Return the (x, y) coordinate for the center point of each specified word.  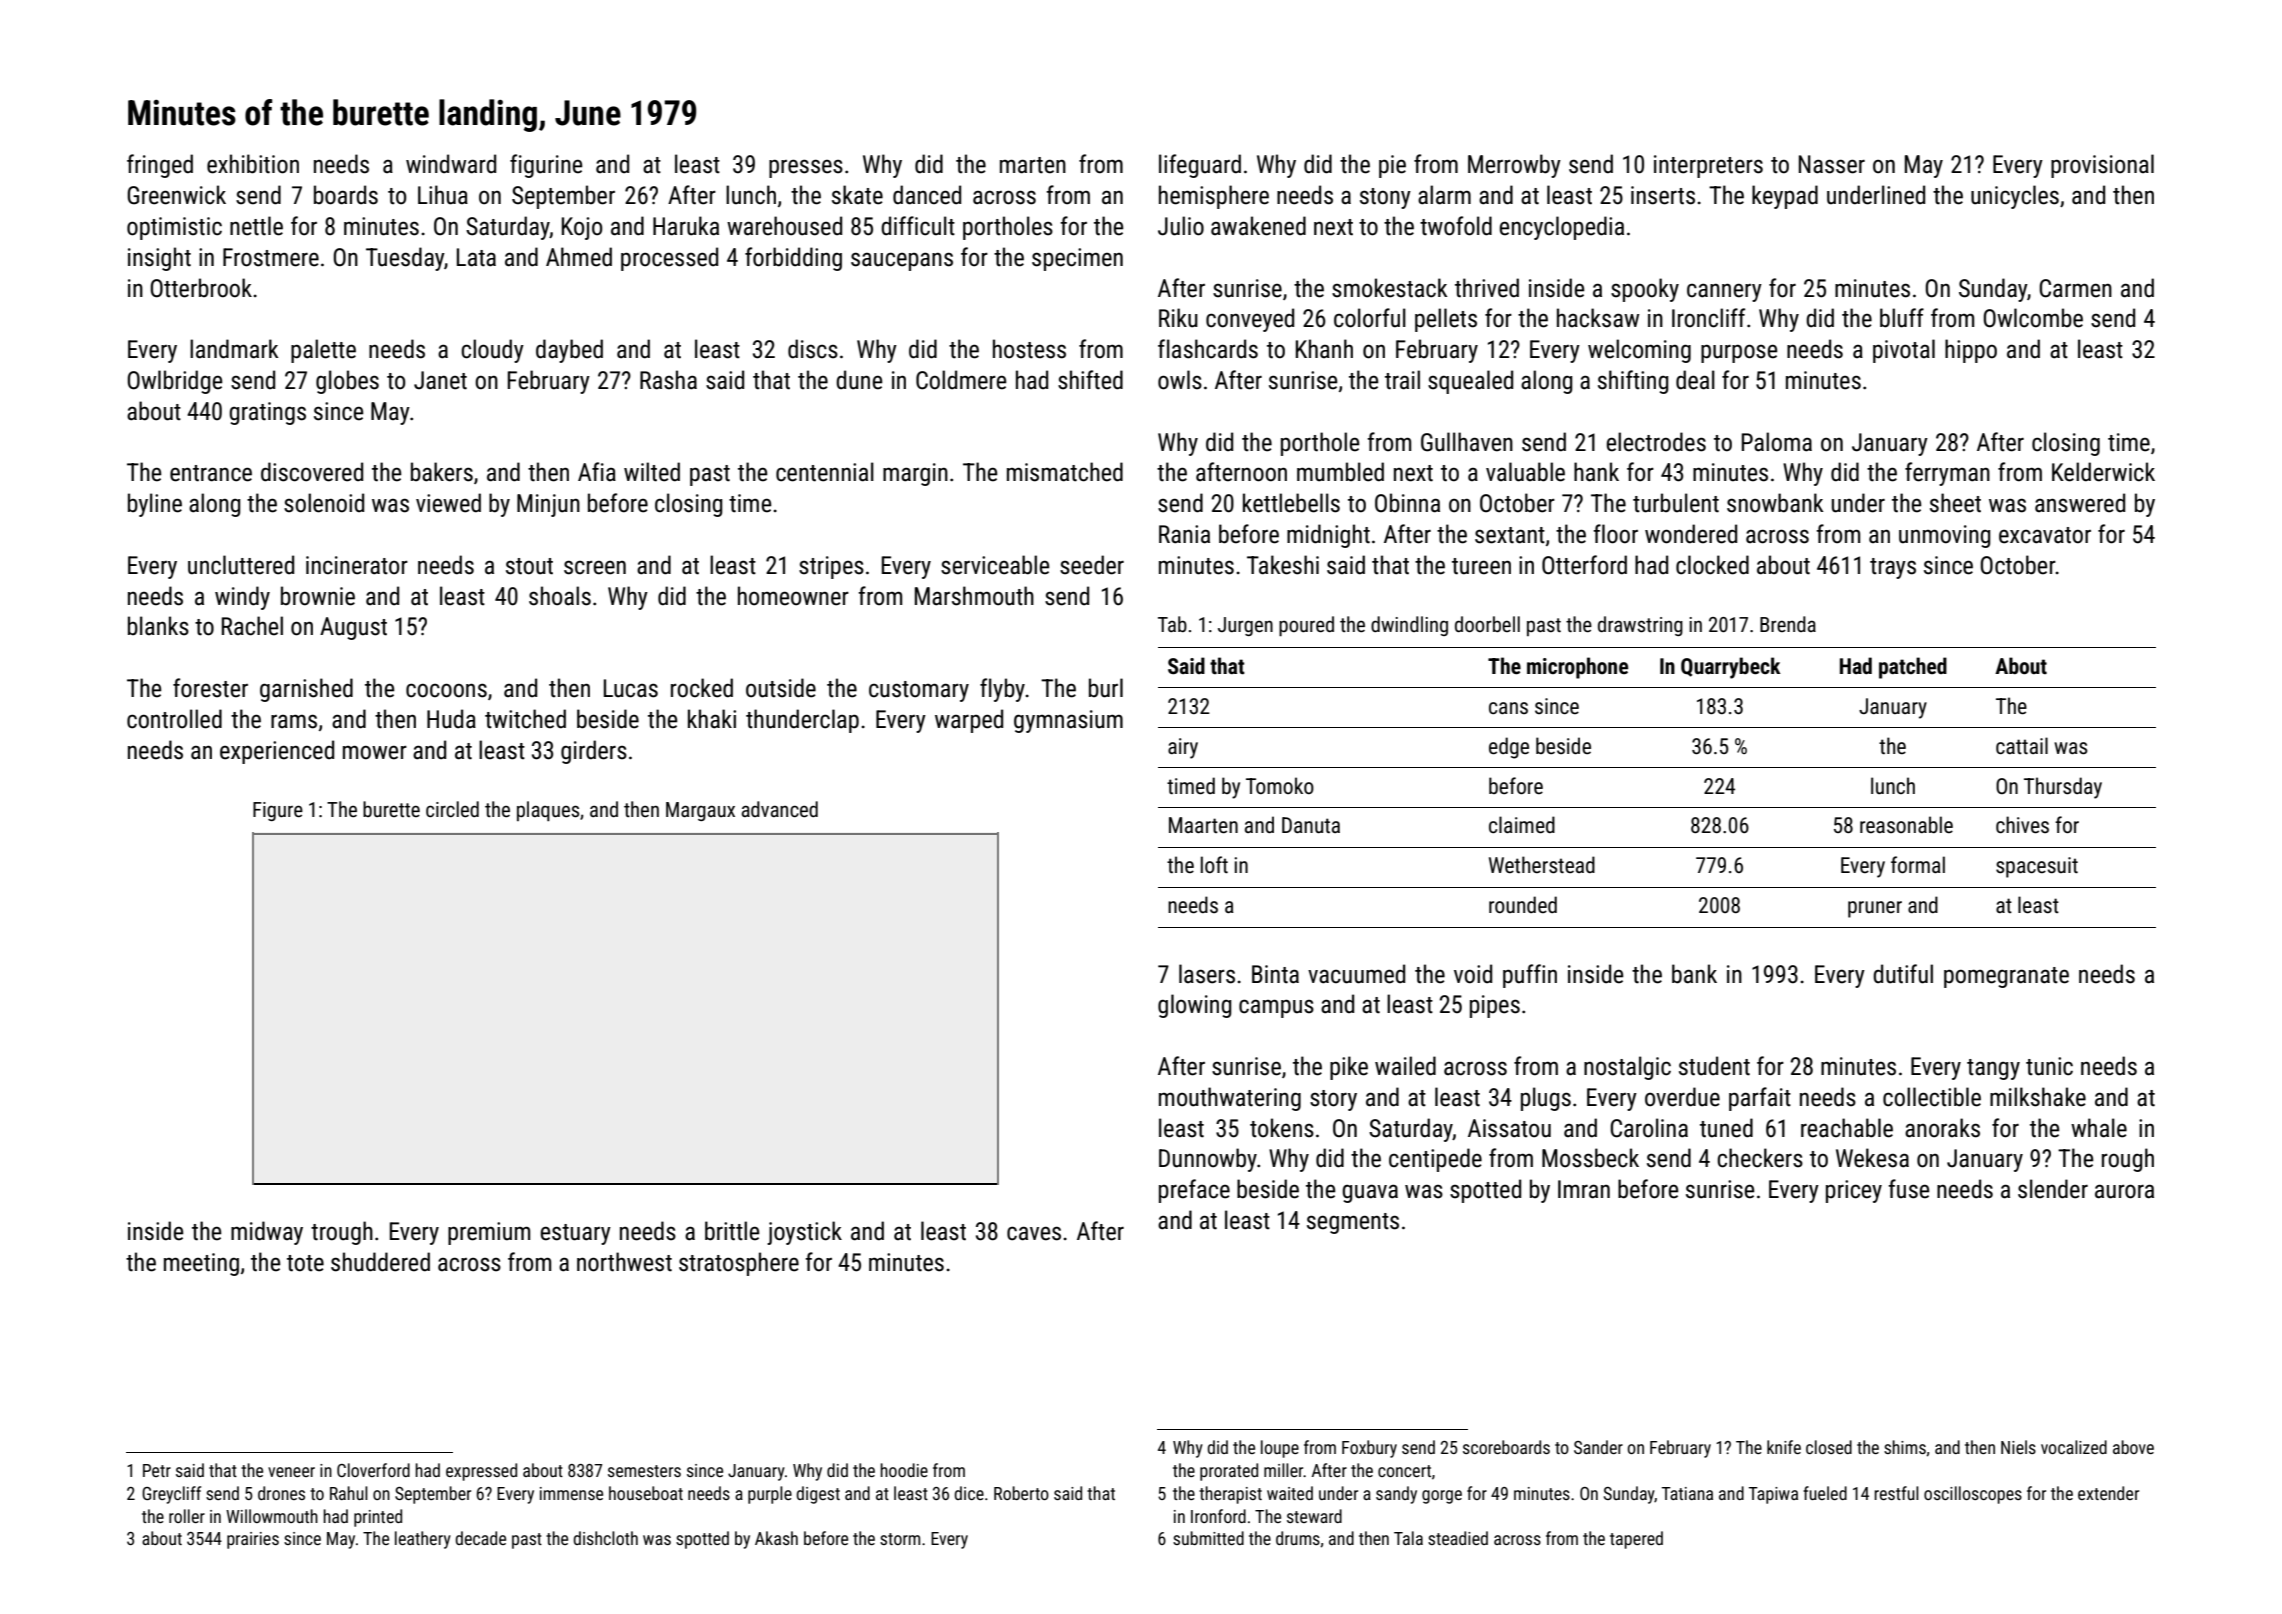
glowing (1195, 1006)
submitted (1208, 1538)
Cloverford (373, 1470)
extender (2108, 1493)
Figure (278, 811)
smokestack (1390, 288)
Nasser (1832, 164)
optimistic (174, 228)
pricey (1854, 1191)
